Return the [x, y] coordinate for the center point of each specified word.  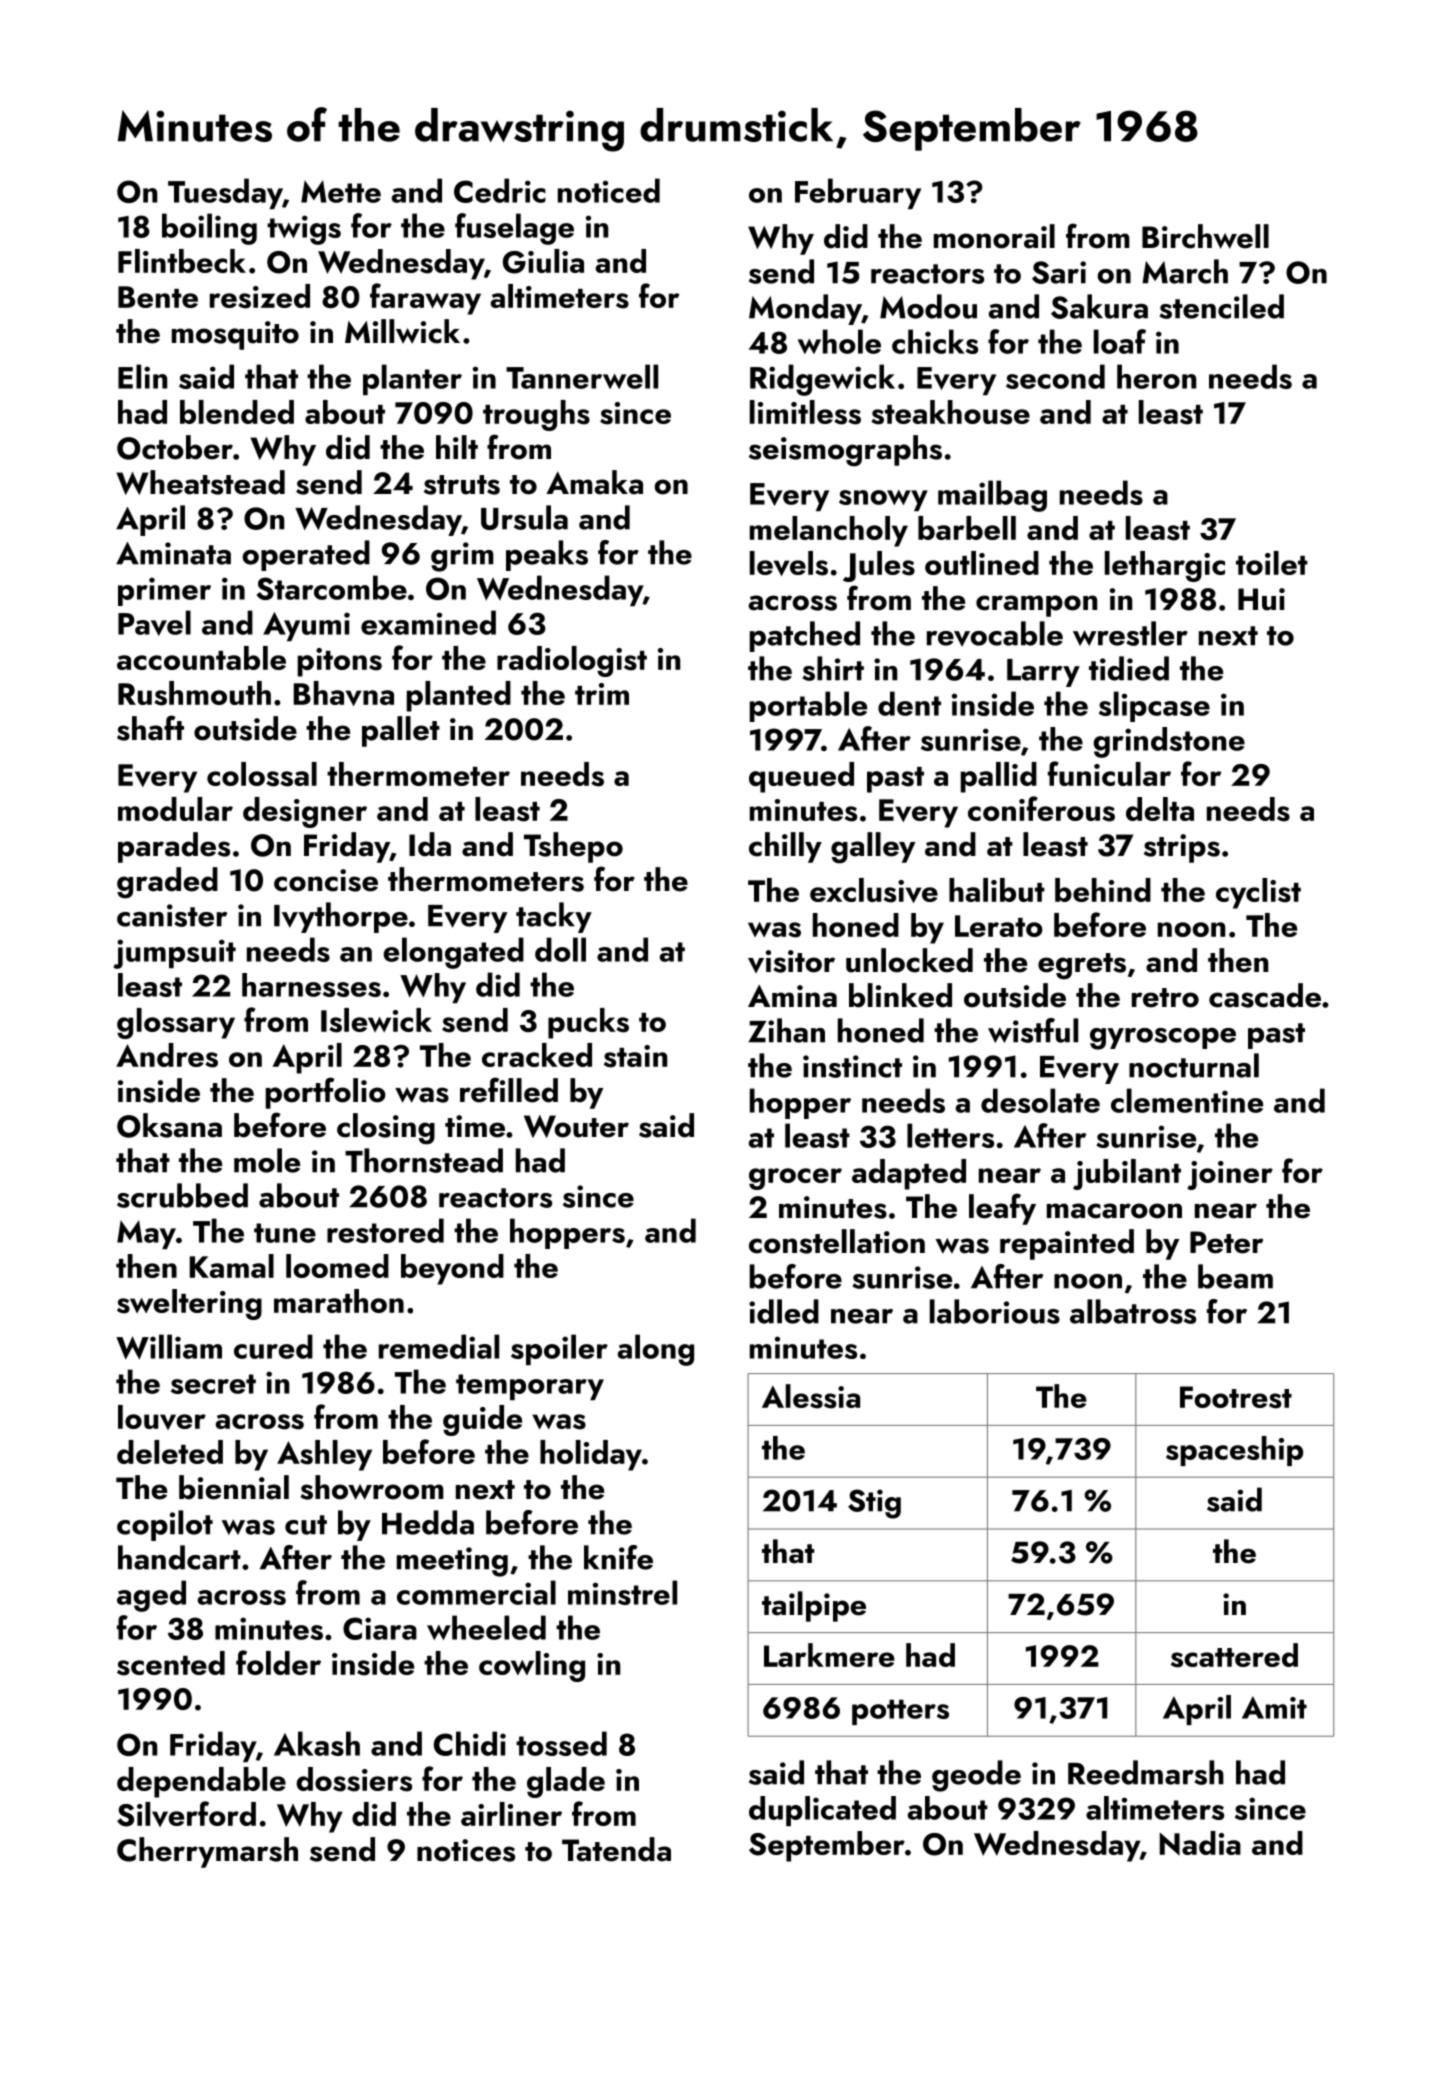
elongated [453, 953]
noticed [609, 190]
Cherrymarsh [207, 1852]
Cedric [500, 190]
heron [1156, 376]
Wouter [576, 1126]
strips [1182, 848]
